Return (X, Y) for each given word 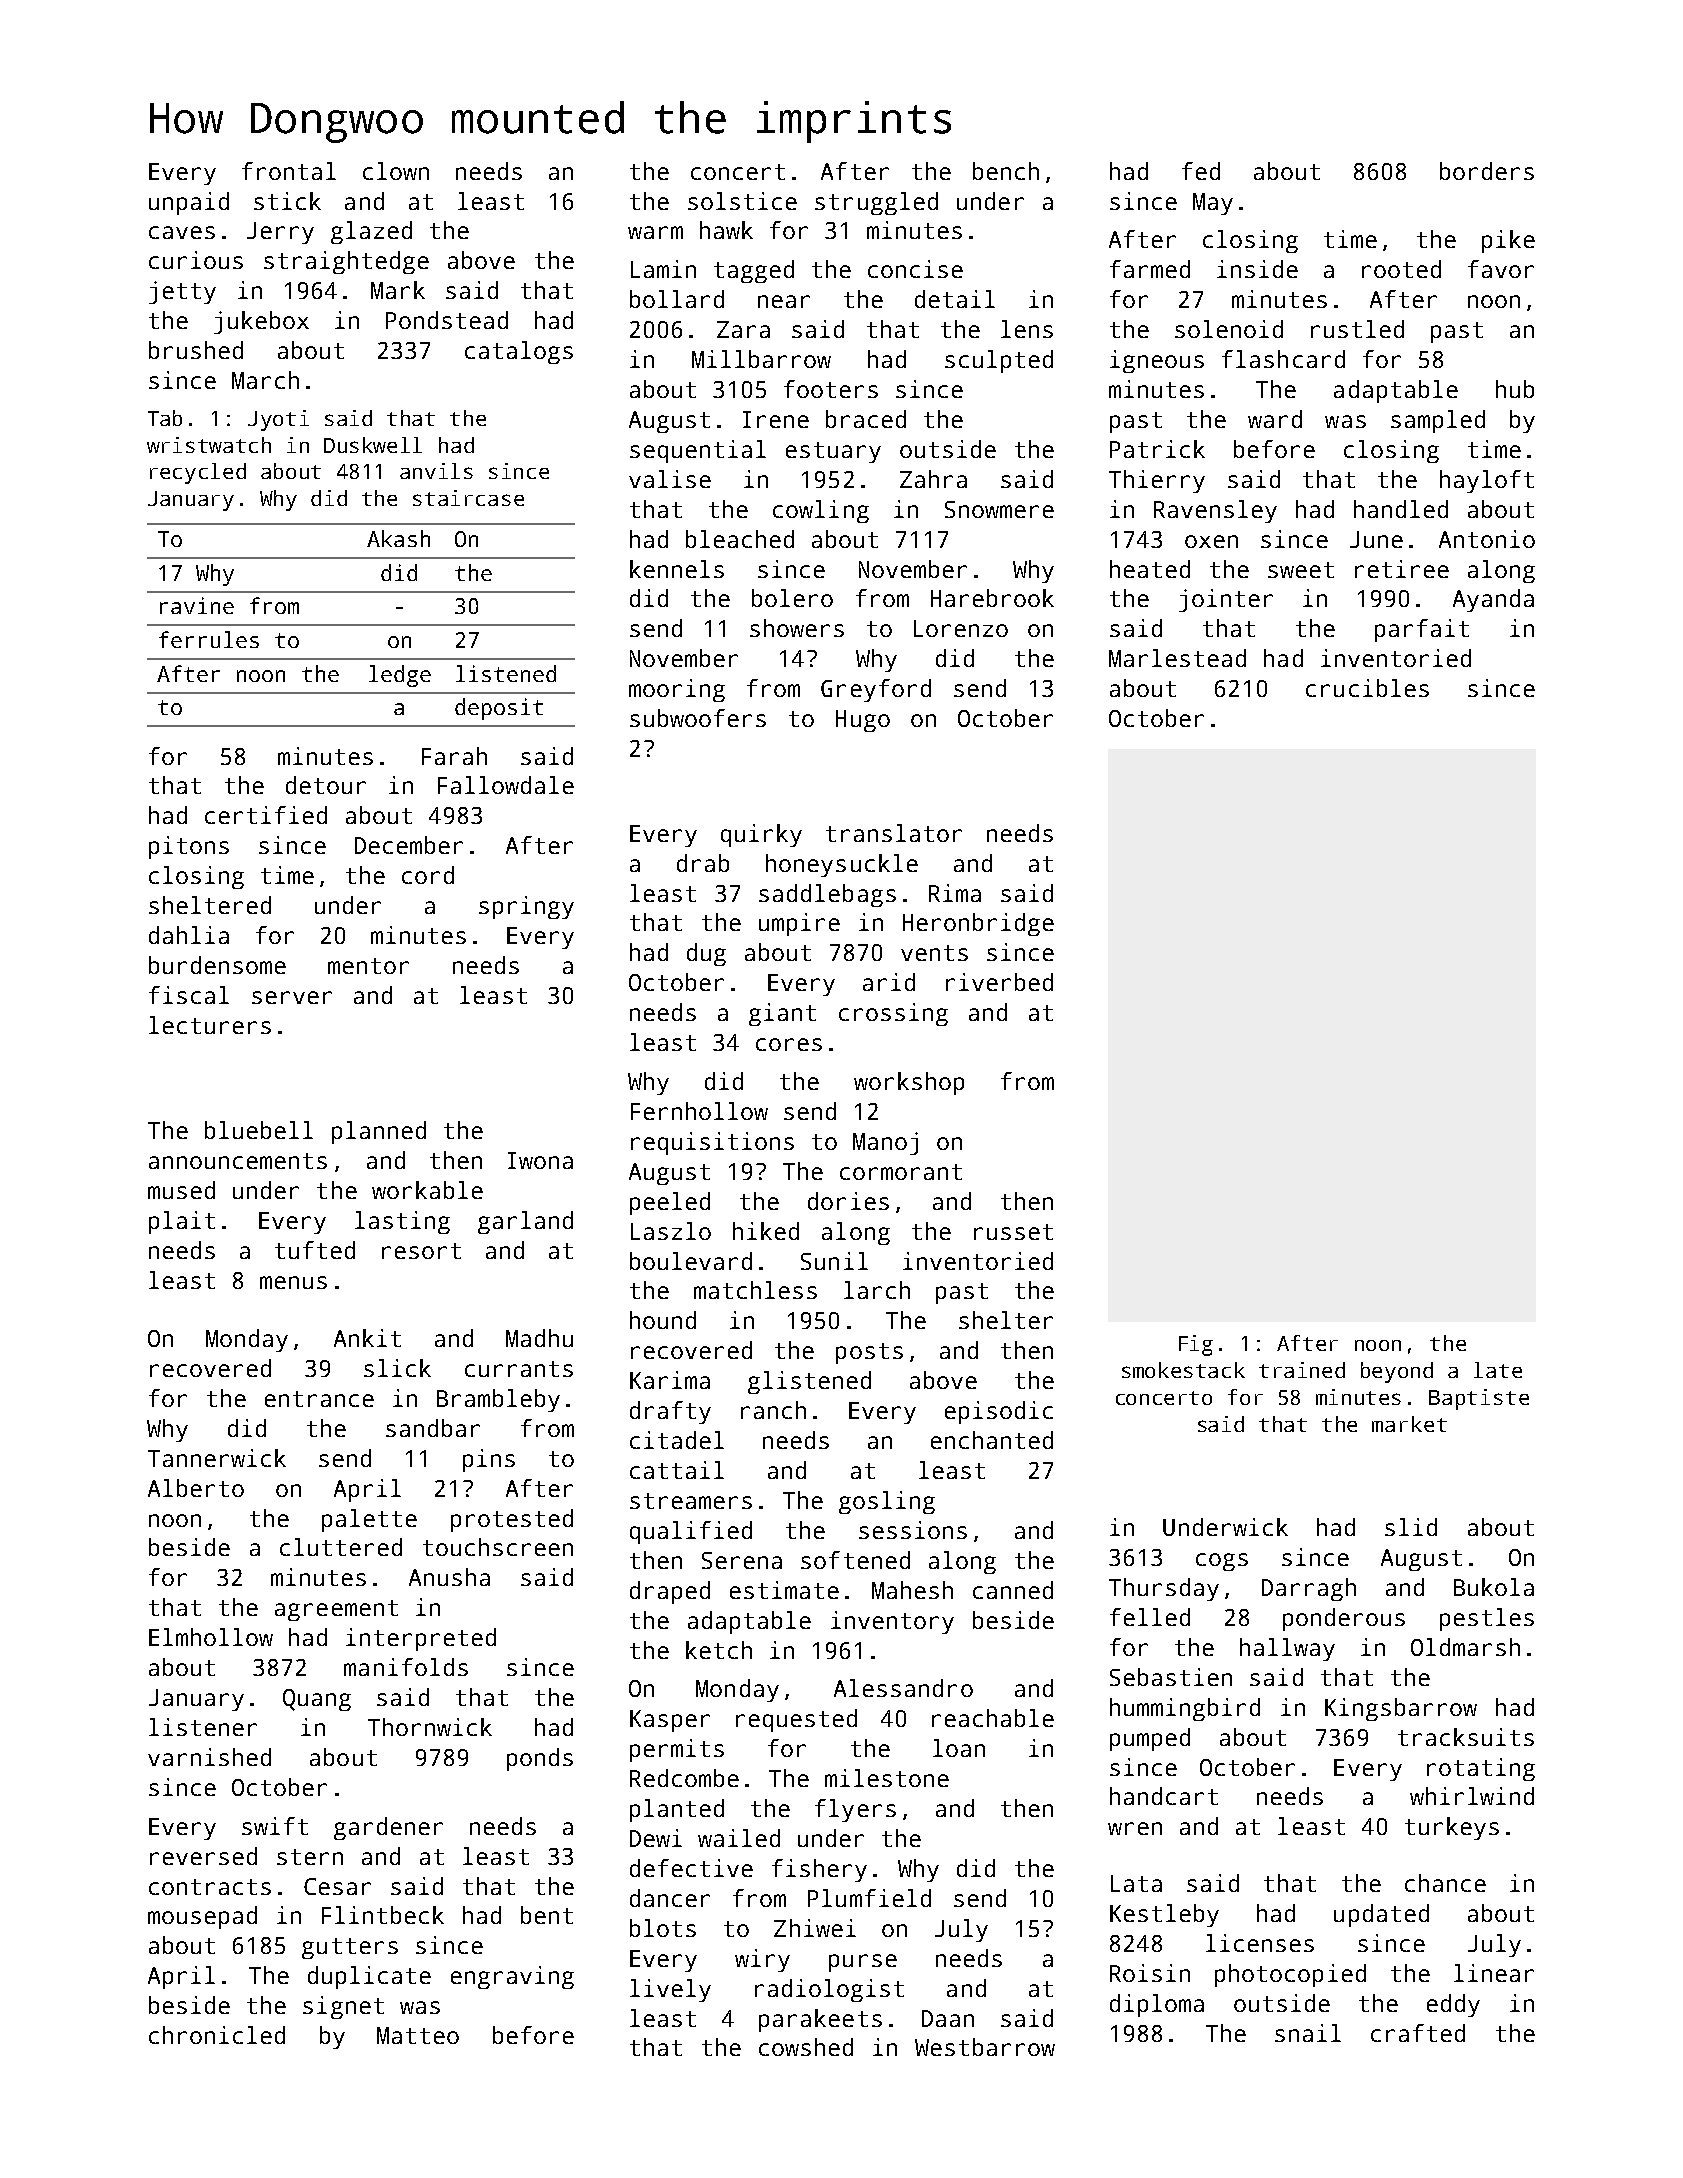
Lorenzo (961, 628)
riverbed (999, 982)
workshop (909, 1083)
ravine (197, 605)
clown (396, 171)
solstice (742, 201)
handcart (1164, 1796)
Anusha (449, 1577)
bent (547, 1915)
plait (182, 1222)
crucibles (1367, 688)
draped (670, 1592)
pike (1508, 241)
